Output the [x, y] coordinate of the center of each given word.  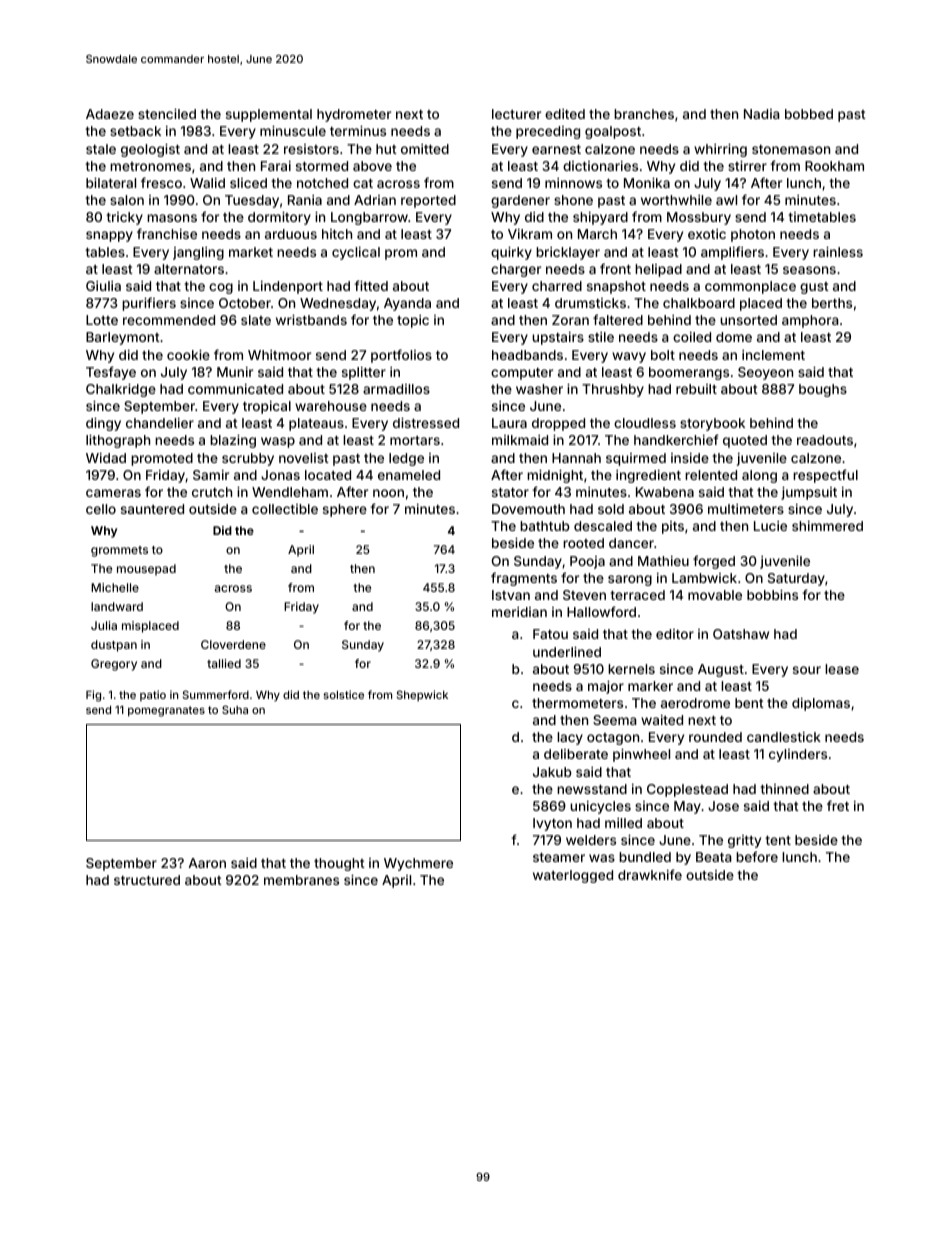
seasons [809, 270]
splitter [364, 373]
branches [644, 114]
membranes [301, 880]
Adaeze [110, 114]
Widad [106, 458]
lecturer [516, 114]
